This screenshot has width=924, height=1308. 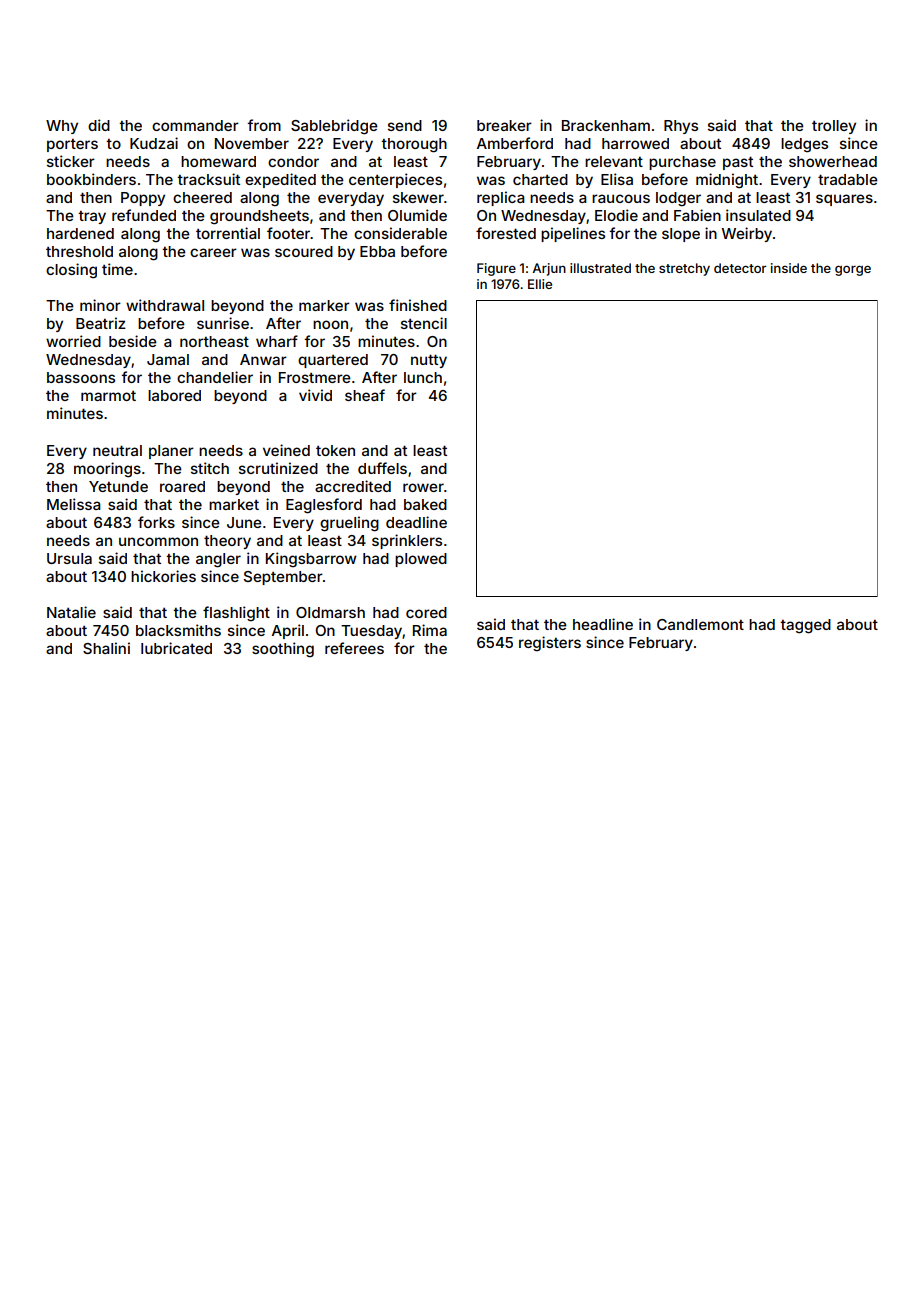 I want to click on Rhys, so click(x=681, y=127).
